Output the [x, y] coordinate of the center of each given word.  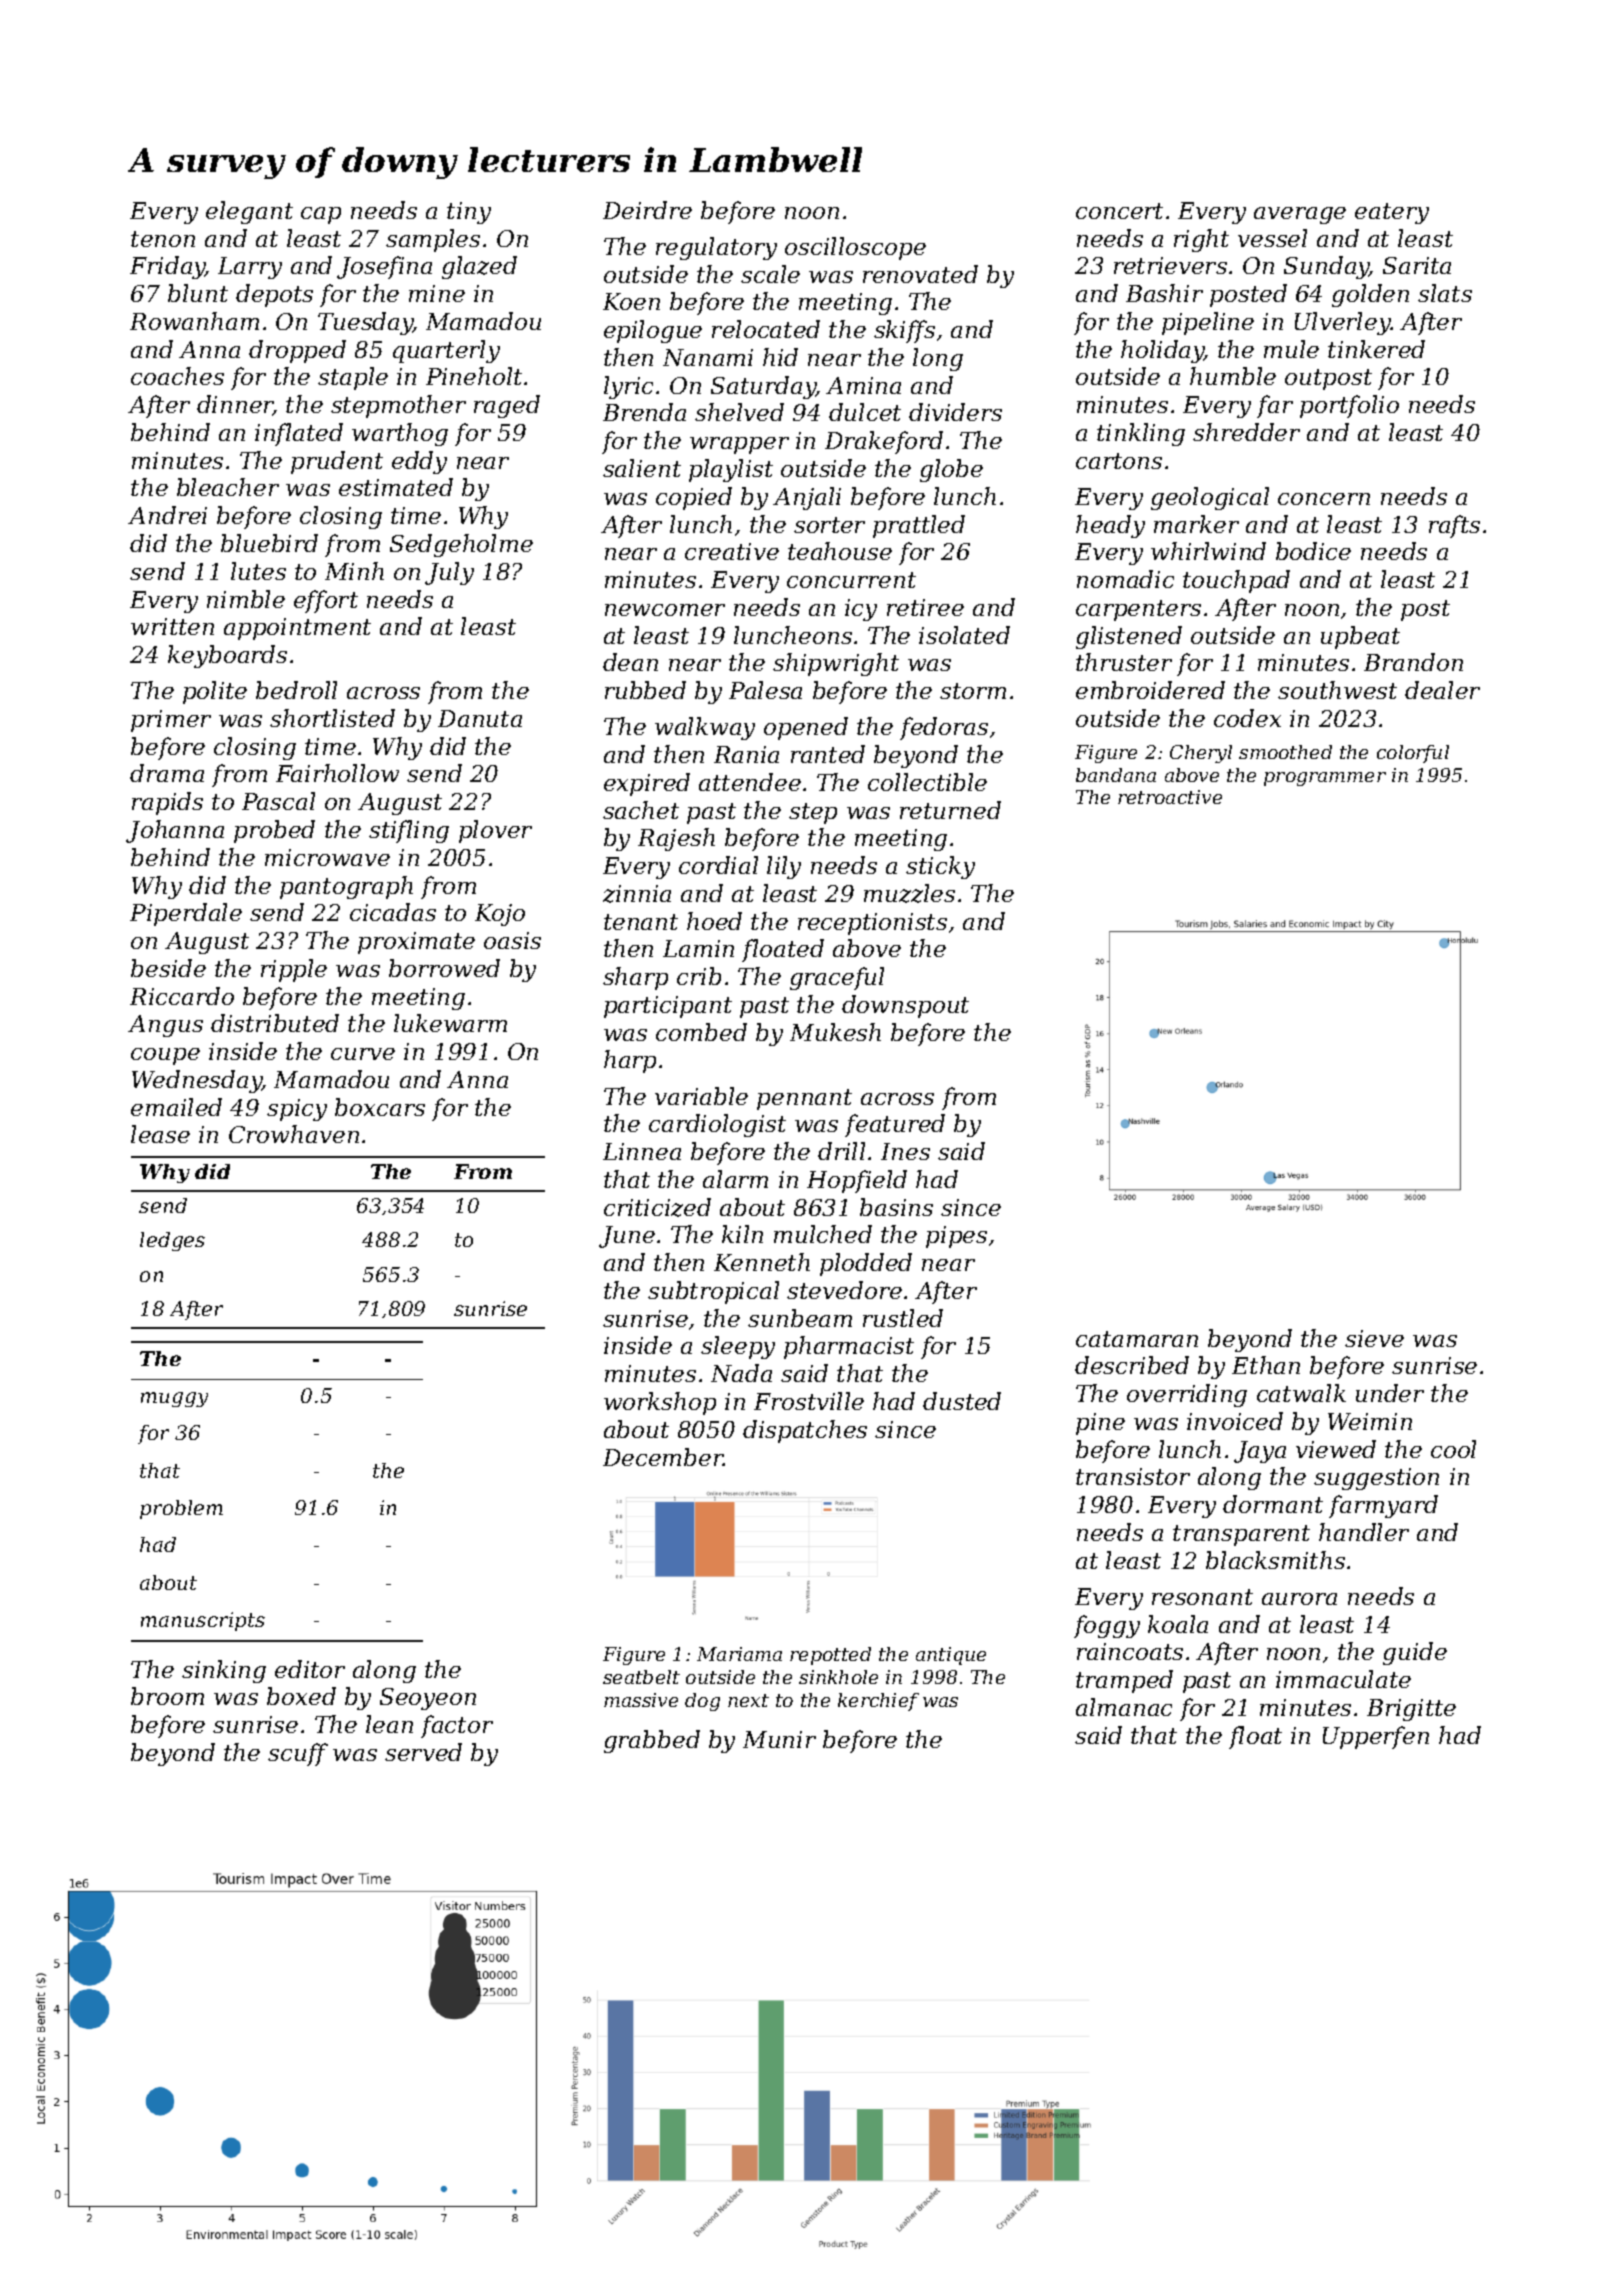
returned [950, 810]
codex [1247, 718]
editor [310, 1669]
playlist [731, 470]
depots [274, 295]
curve [363, 1054]
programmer [1325, 779]
